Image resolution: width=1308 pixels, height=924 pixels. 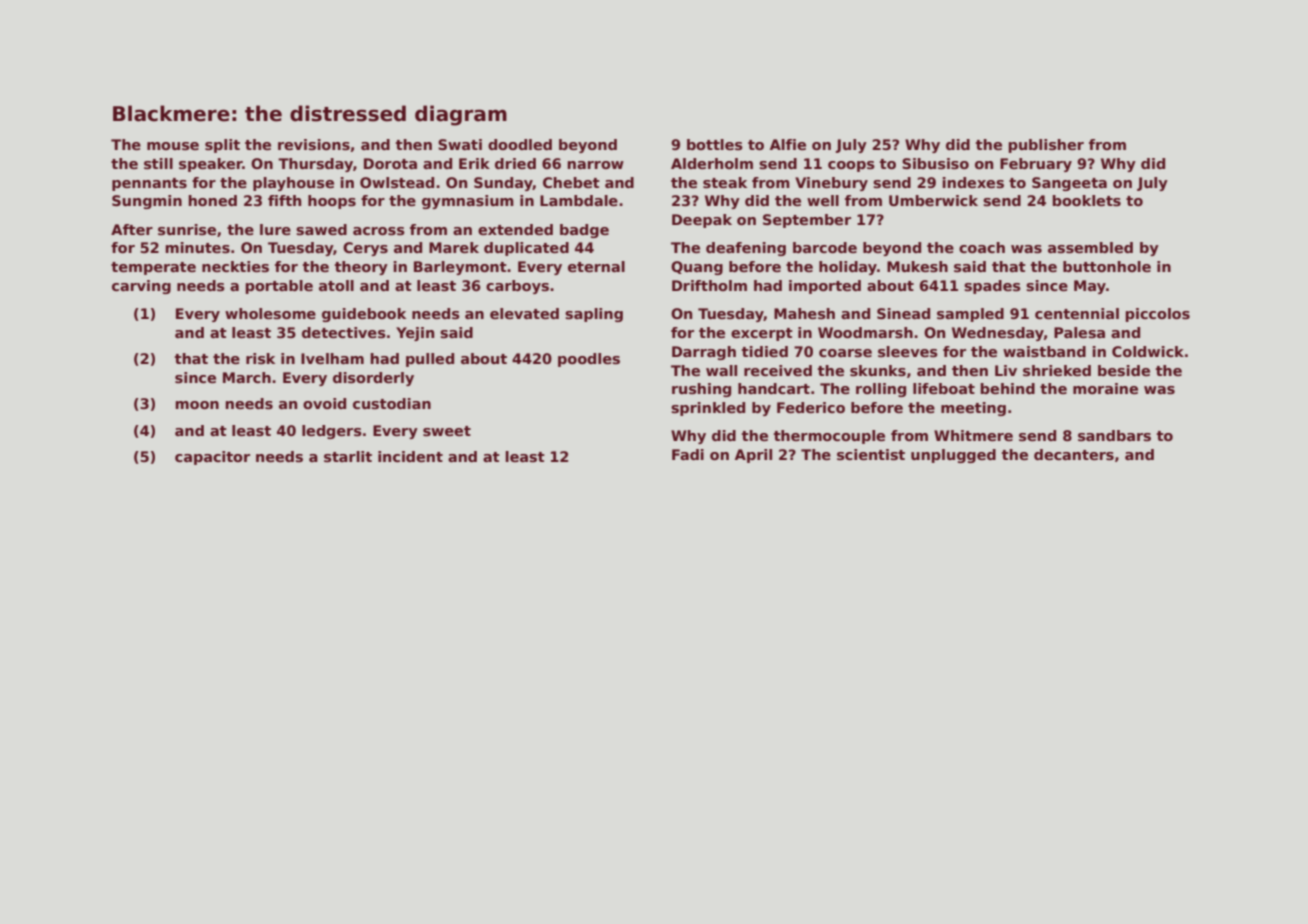 I want to click on split, so click(x=222, y=146).
